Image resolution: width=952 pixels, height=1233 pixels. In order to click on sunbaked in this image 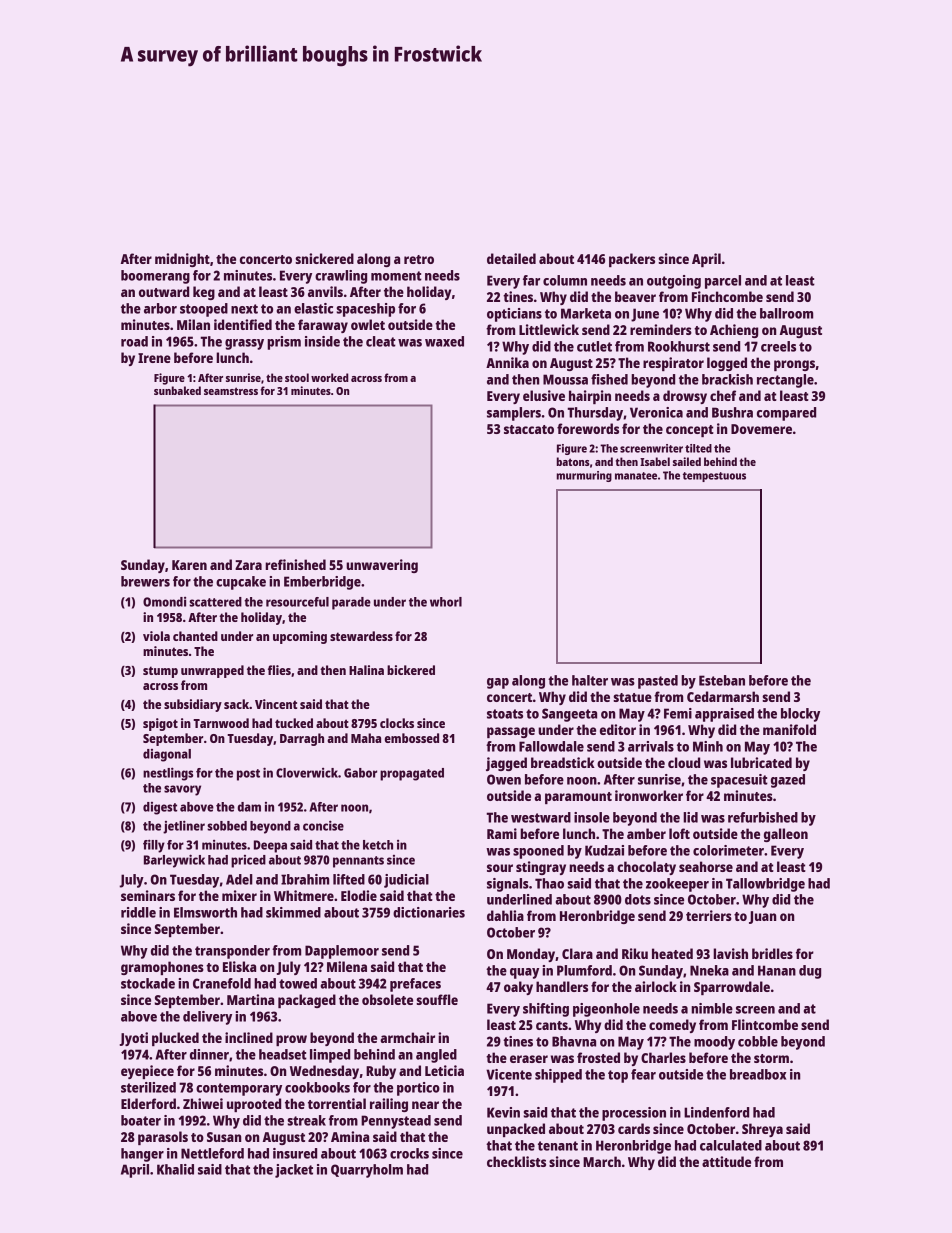, I will do `click(177, 390)`.
